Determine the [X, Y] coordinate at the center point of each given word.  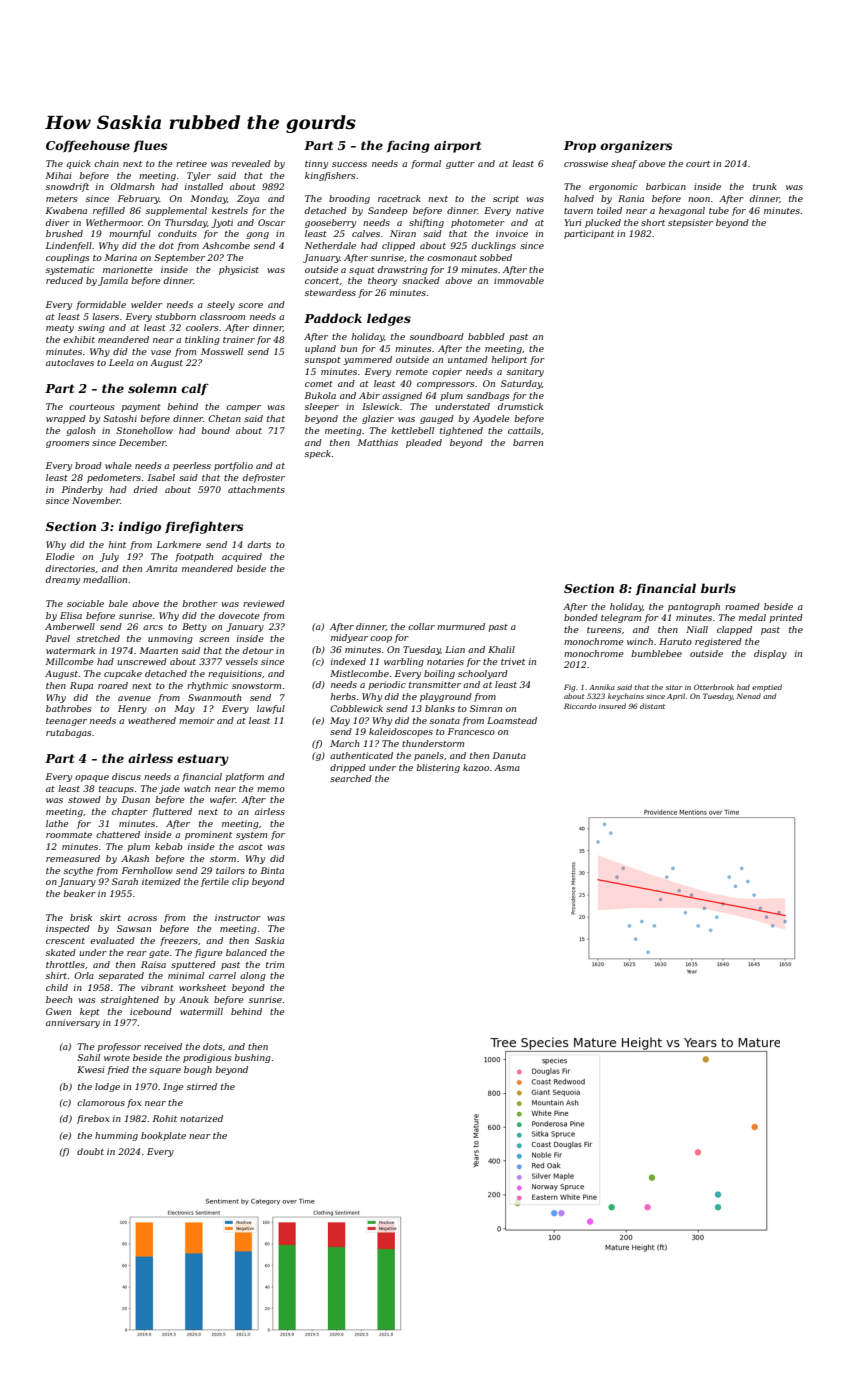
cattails [524, 430]
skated [61, 952]
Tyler [199, 176]
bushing [252, 1058]
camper [243, 408]
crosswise [586, 163]
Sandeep [388, 211]
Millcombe [70, 661]
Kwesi [91, 1069]
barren [528, 442]
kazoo [476, 767]
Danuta [509, 755]
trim [275, 964]
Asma [507, 767]
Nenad [749, 696]
